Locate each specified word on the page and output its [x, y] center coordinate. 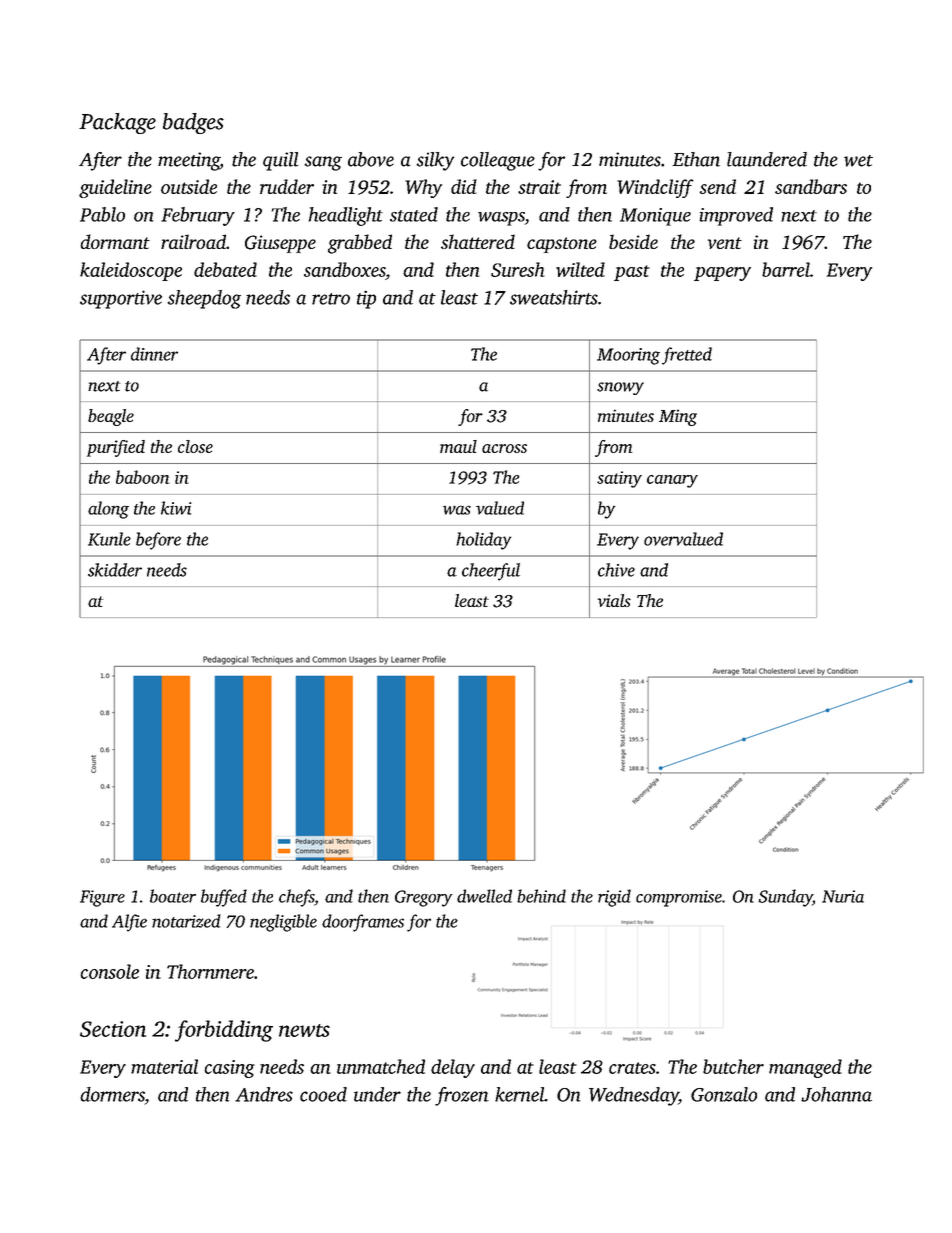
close [195, 446]
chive [616, 570]
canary [672, 481]
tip [366, 299]
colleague [498, 161]
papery [722, 274]
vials [614, 600]
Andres [264, 1094]
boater [173, 896]
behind [541, 896]
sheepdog [204, 299]
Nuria [843, 896]
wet [858, 161]
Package [117, 123]
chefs [296, 898]
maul [458, 446]
